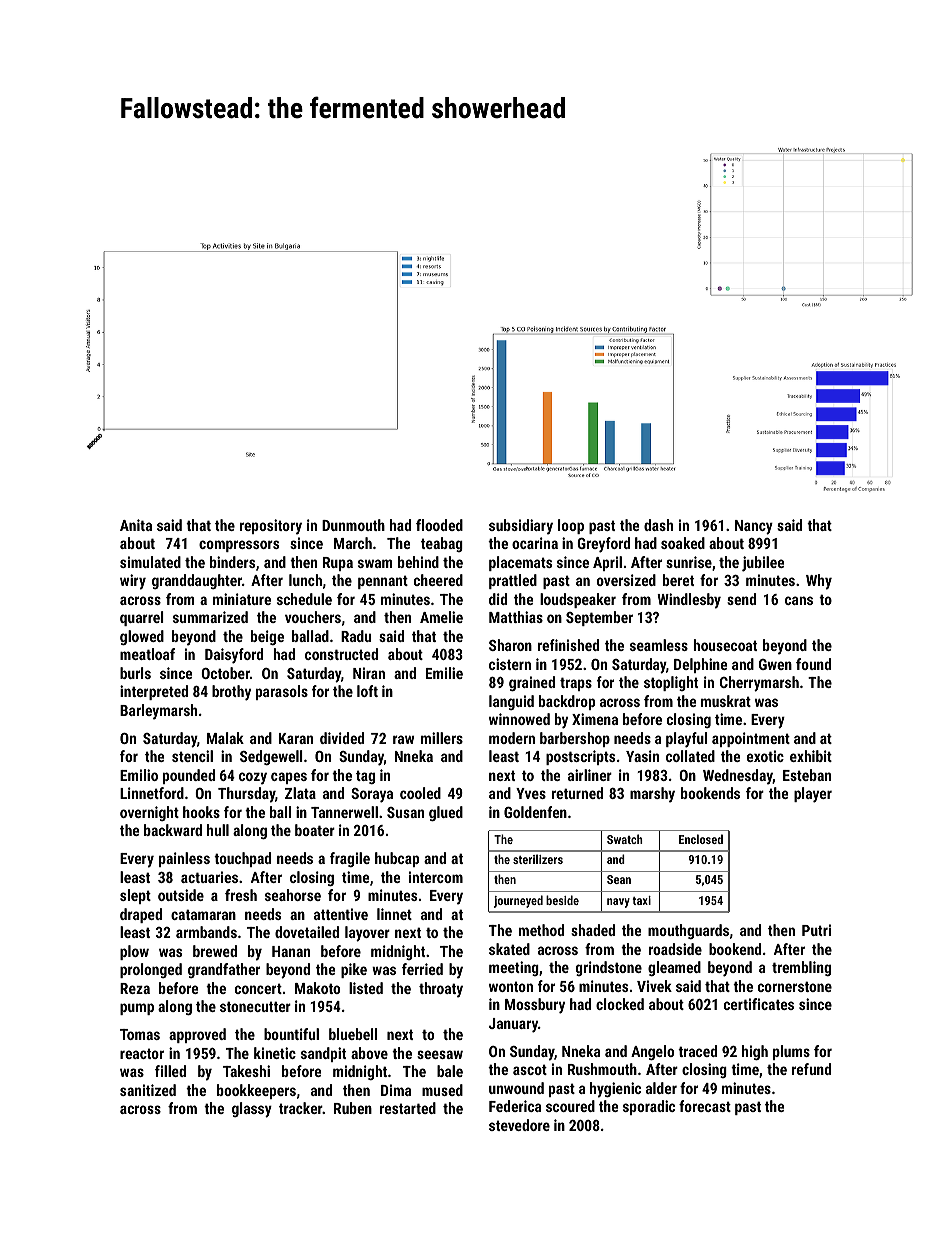 This screenshot has height=1233, width=952. Describe the element at coordinates (209, 877) in the screenshot. I see `actuaries` at that location.
